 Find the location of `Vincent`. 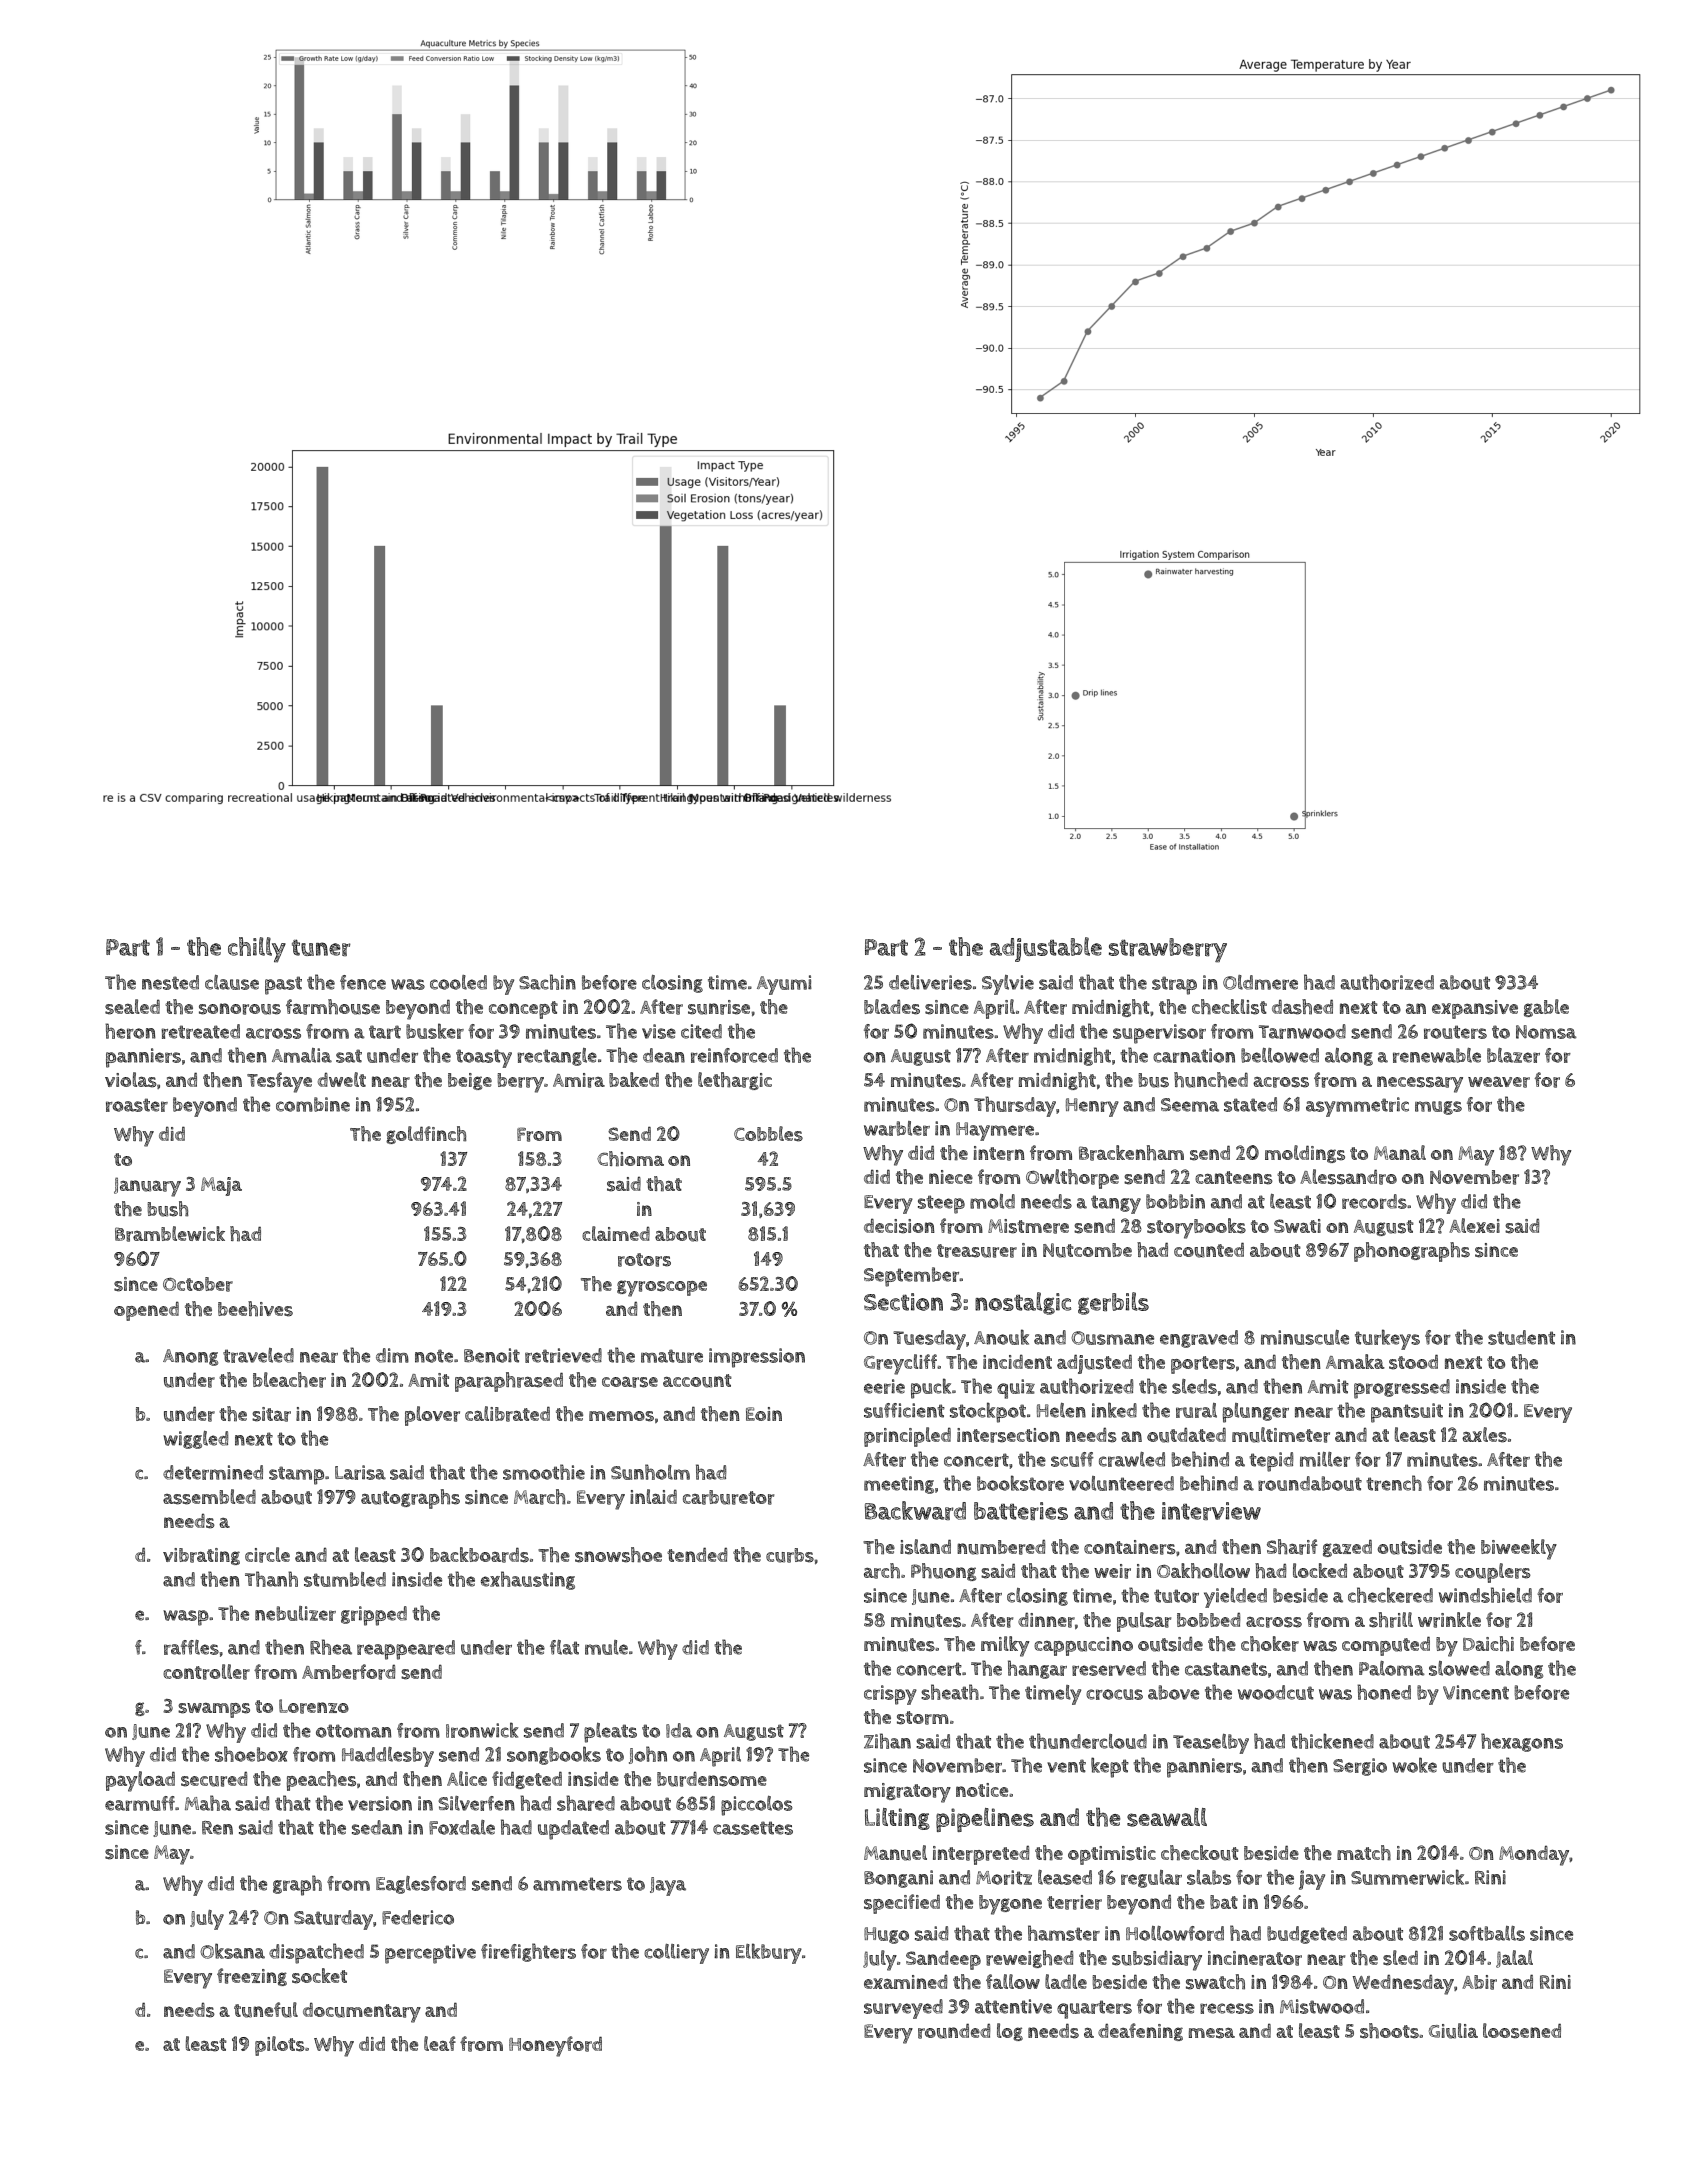

Vincent is located at coordinates (1476, 1692).
